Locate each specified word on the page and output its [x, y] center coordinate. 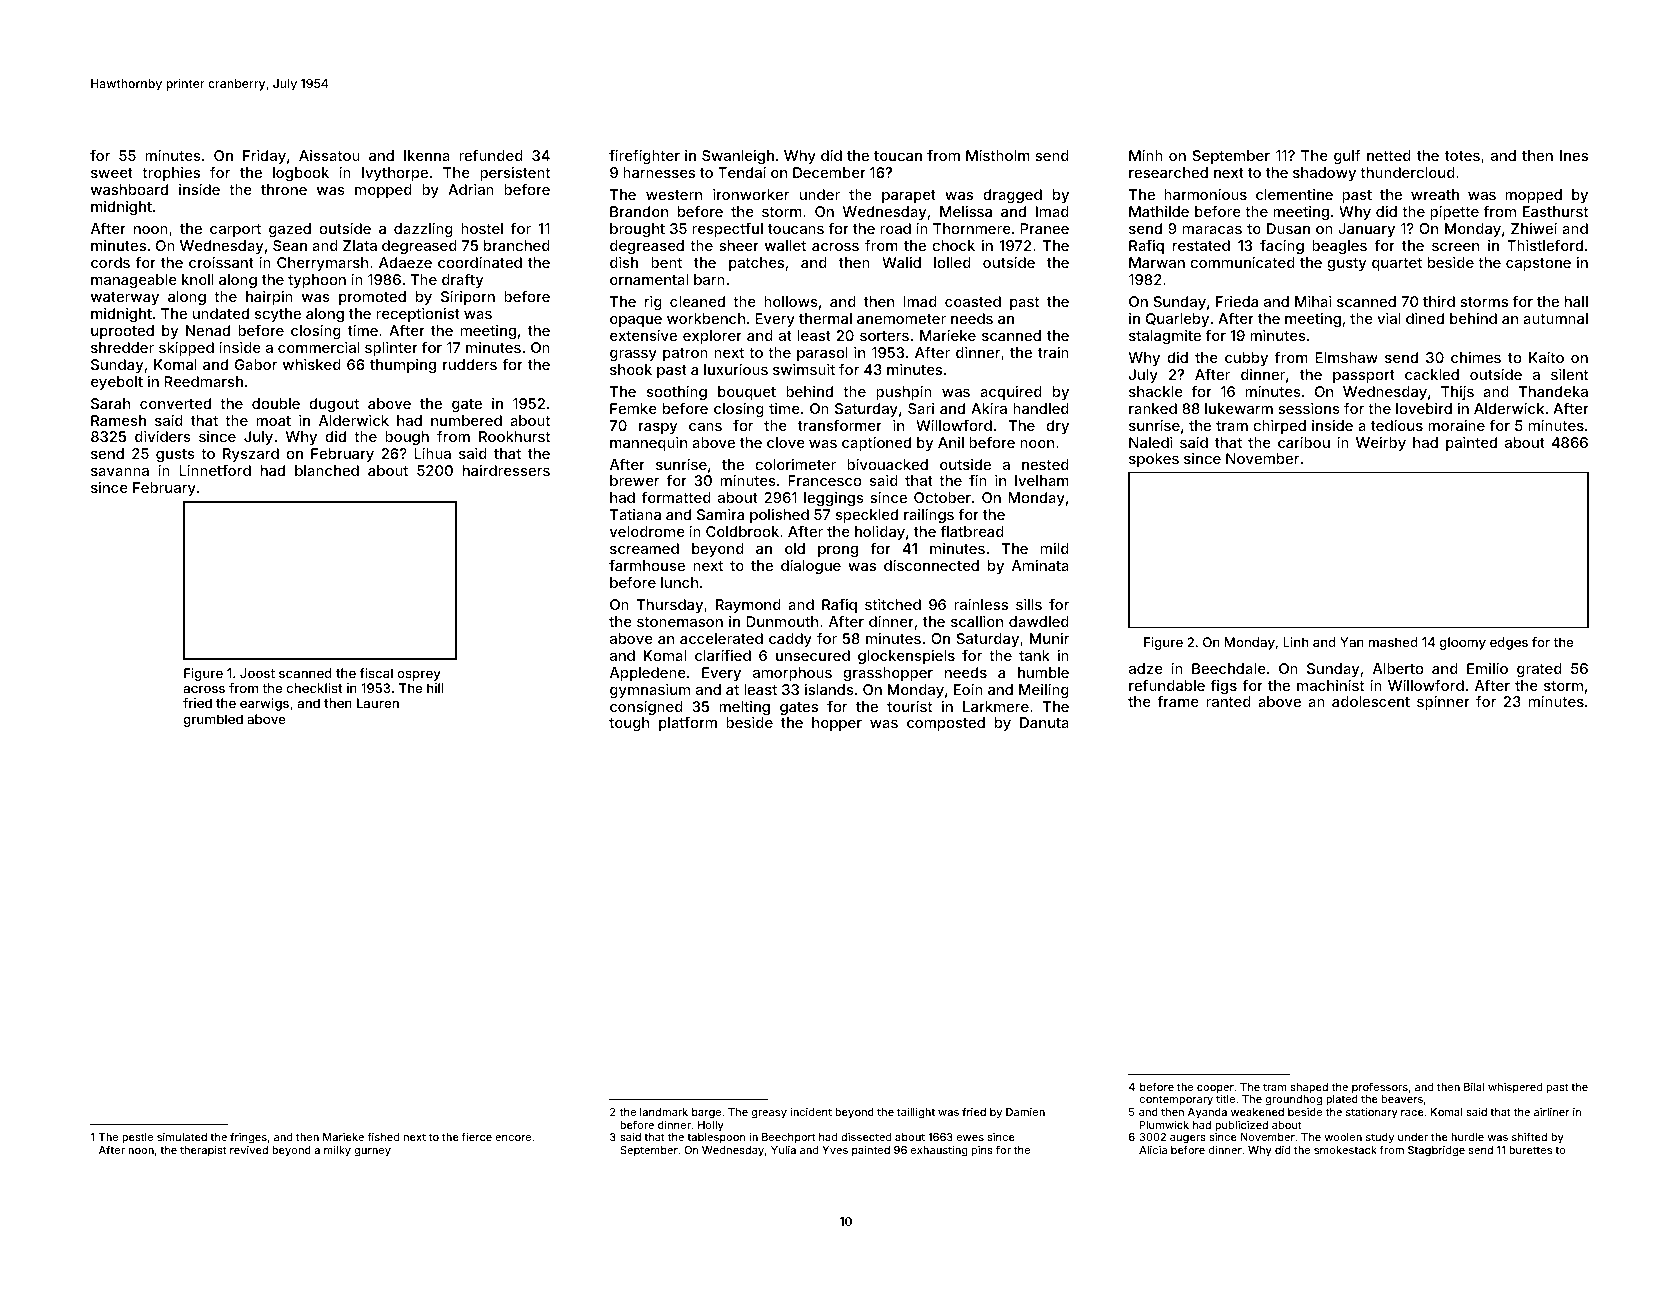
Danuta [1044, 722]
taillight [916, 1113]
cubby [1246, 359]
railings [929, 516]
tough [629, 724]
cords [110, 262]
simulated [182, 1137]
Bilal [1474, 1087]
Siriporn [468, 298]
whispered [1515, 1088]
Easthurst [1555, 211]
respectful [727, 229]
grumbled [213, 720]
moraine [1456, 425]
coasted [973, 301]
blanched [327, 470]
